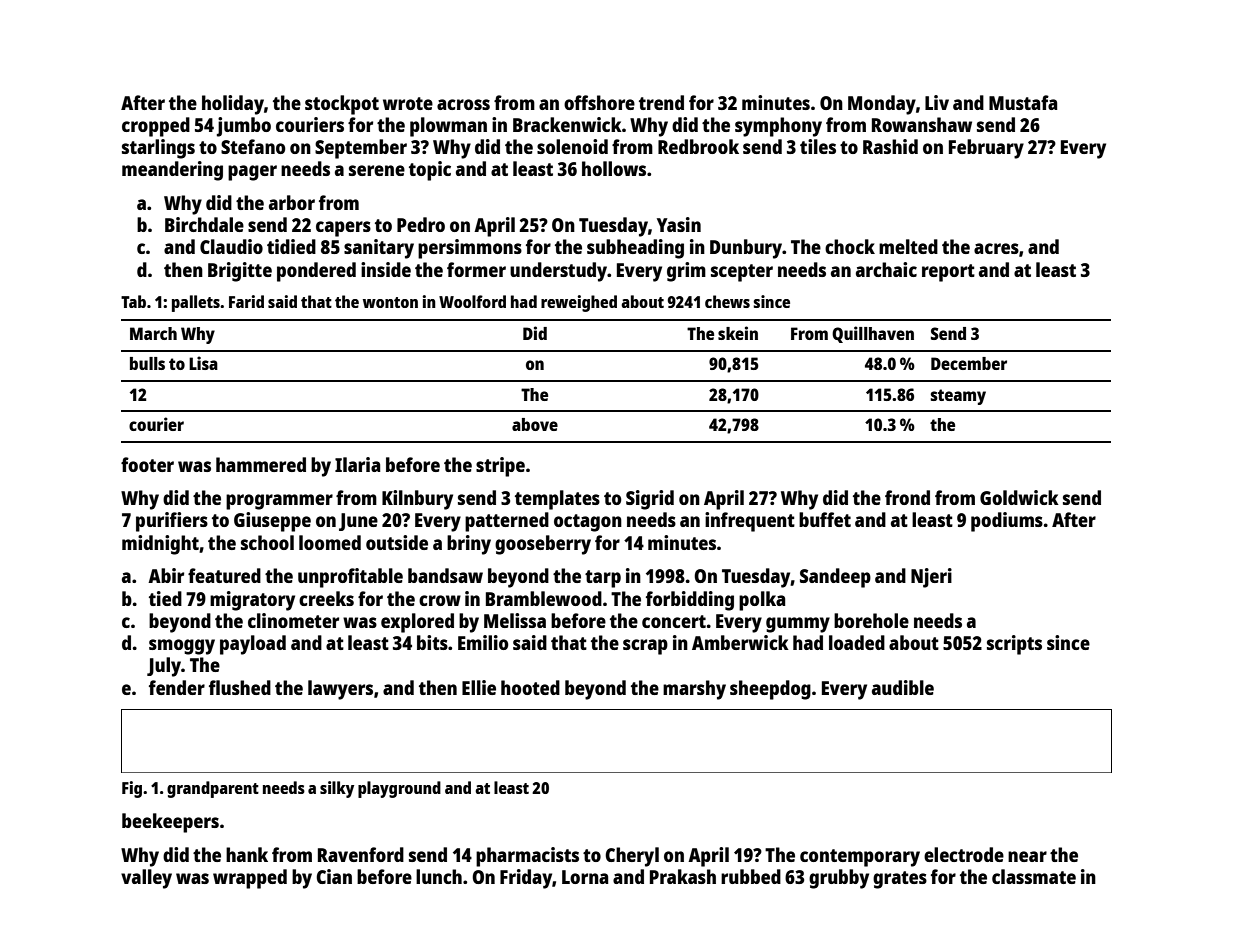 This document has width=1233, height=952. I want to click on marshy, so click(694, 690).
